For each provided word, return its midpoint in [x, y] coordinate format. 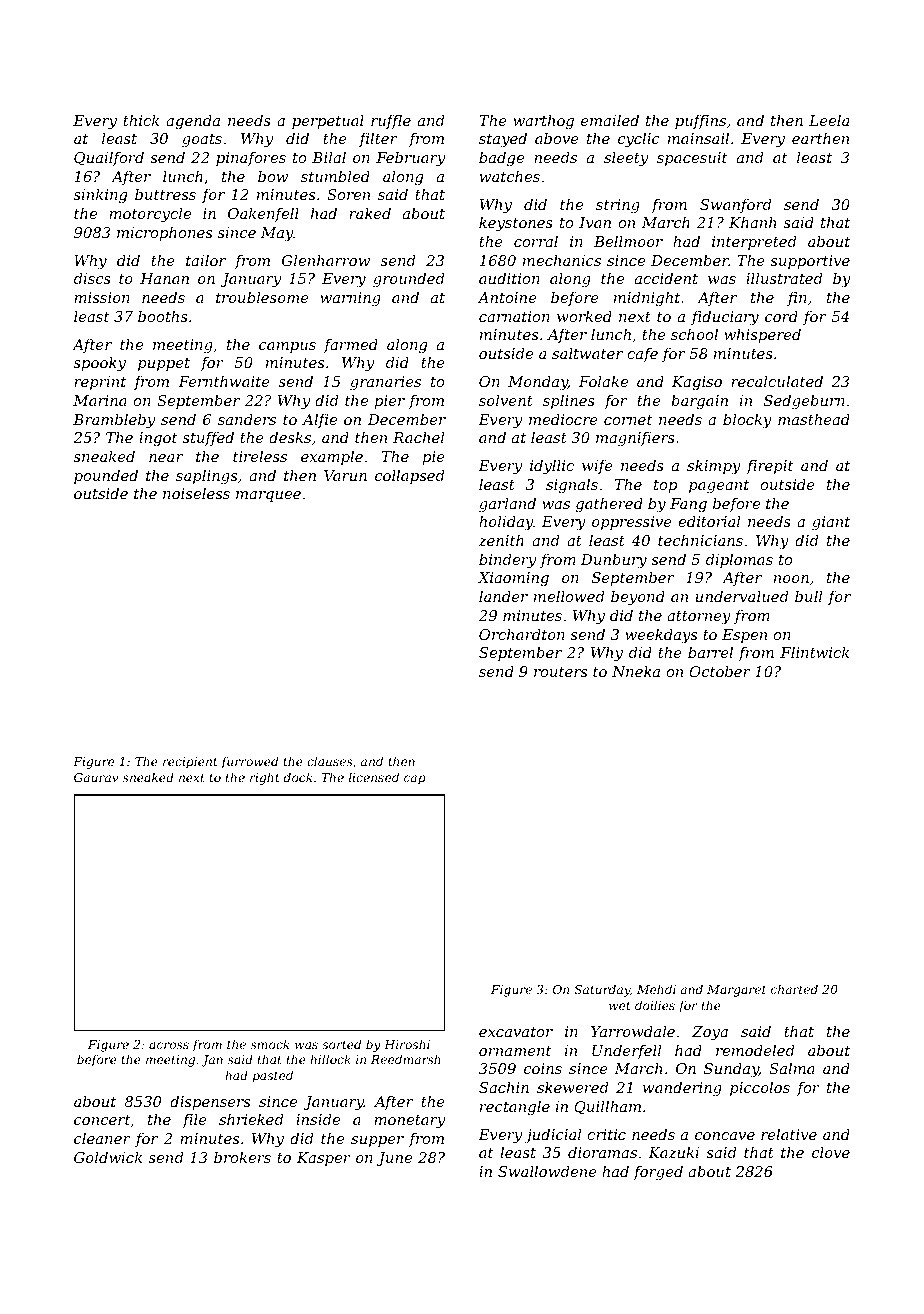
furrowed [249, 762]
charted [794, 989]
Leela [829, 120]
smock [270, 1044]
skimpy [714, 467]
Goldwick [108, 1157]
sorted [341, 1044]
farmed [351, 345]
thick [141, 120]
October [719, 671]
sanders [247, 419]
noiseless [196, 493]
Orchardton [522, 634]
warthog [543, 122]
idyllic [552, 467]
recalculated [777, 381]
